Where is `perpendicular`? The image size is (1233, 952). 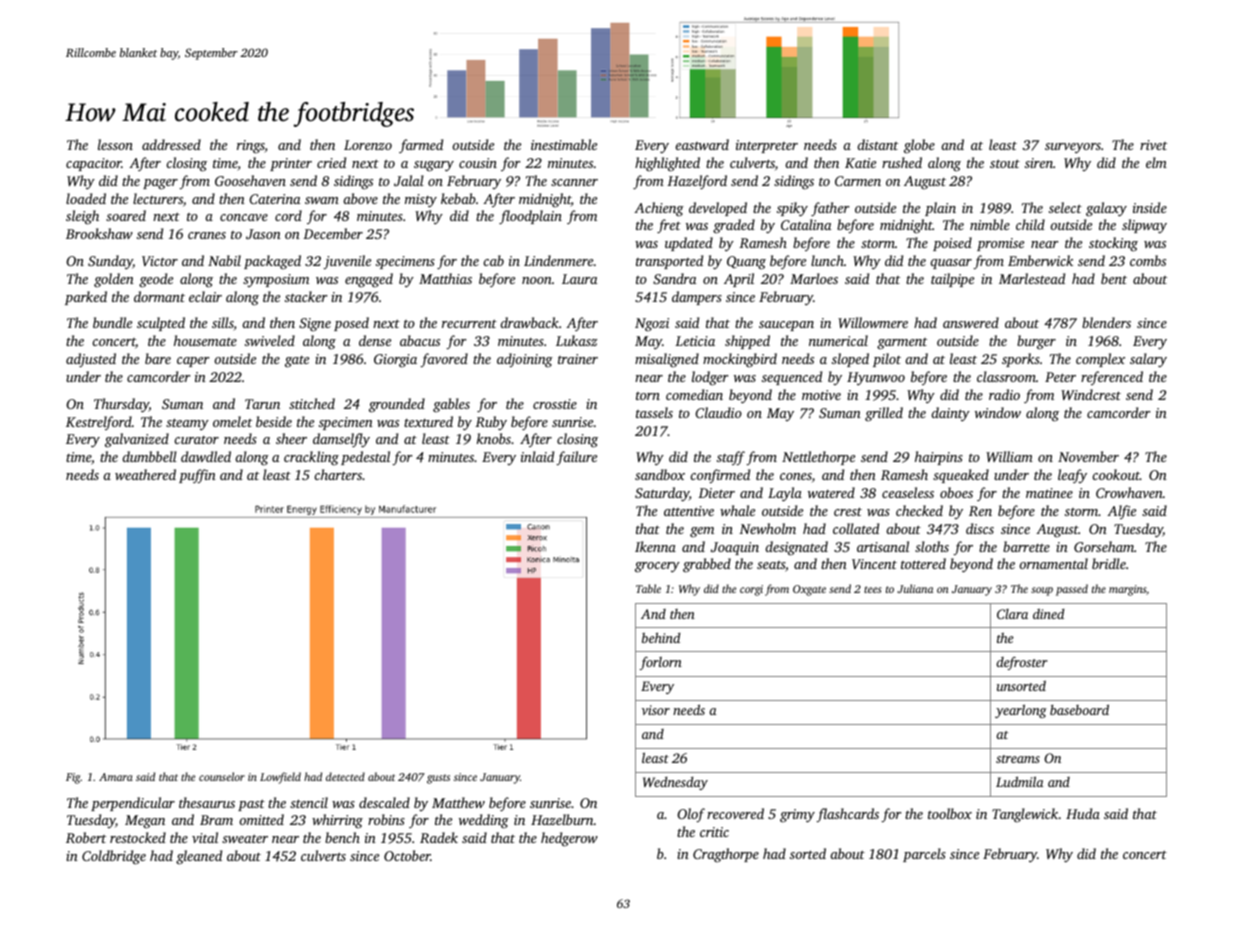
perpendicular is located at coordinates (133, 804).
